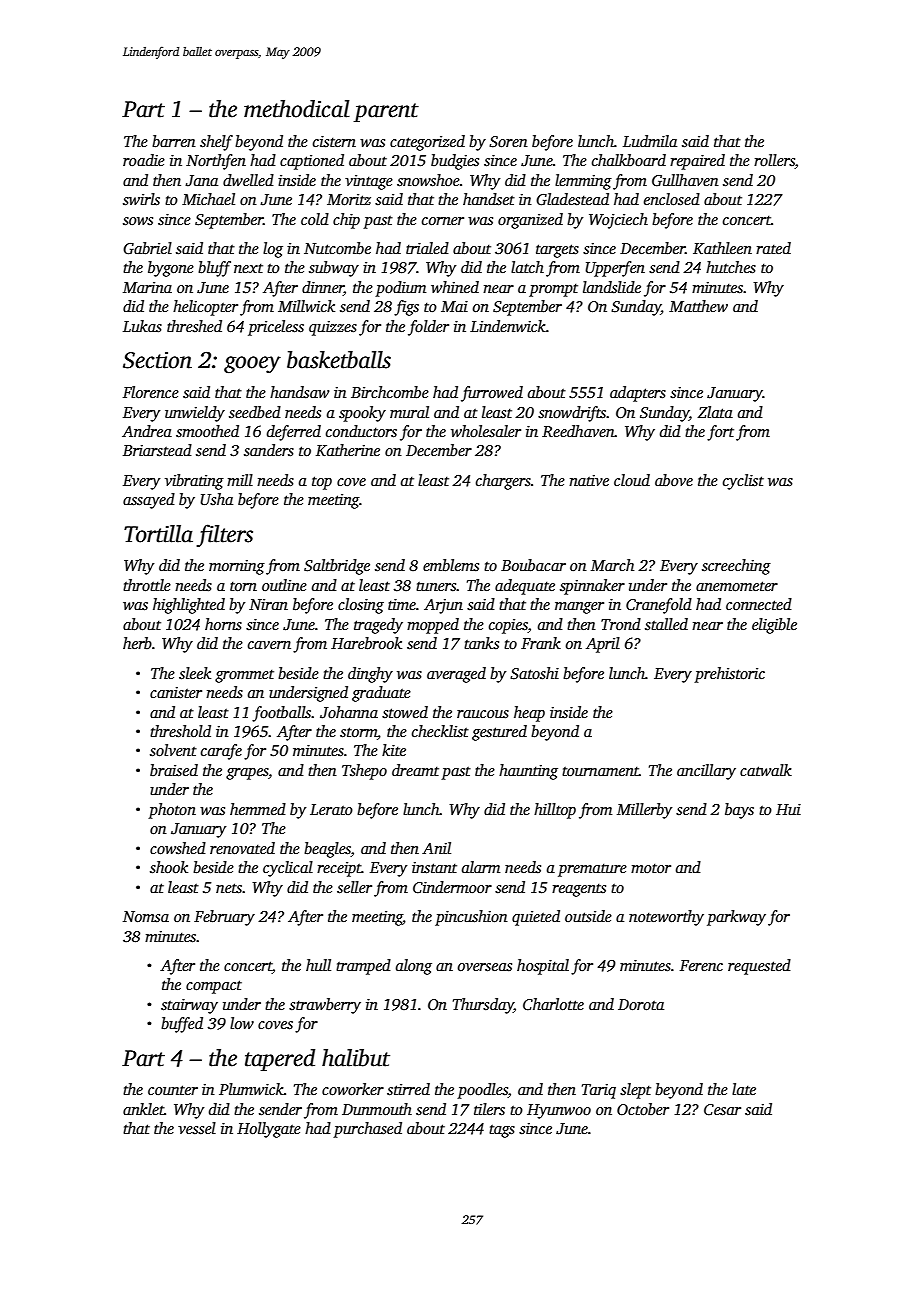 The image size is (924, 1311). Describe the element at coordinates (251, 1089) in the image. I see `Plumwick` at that location.
